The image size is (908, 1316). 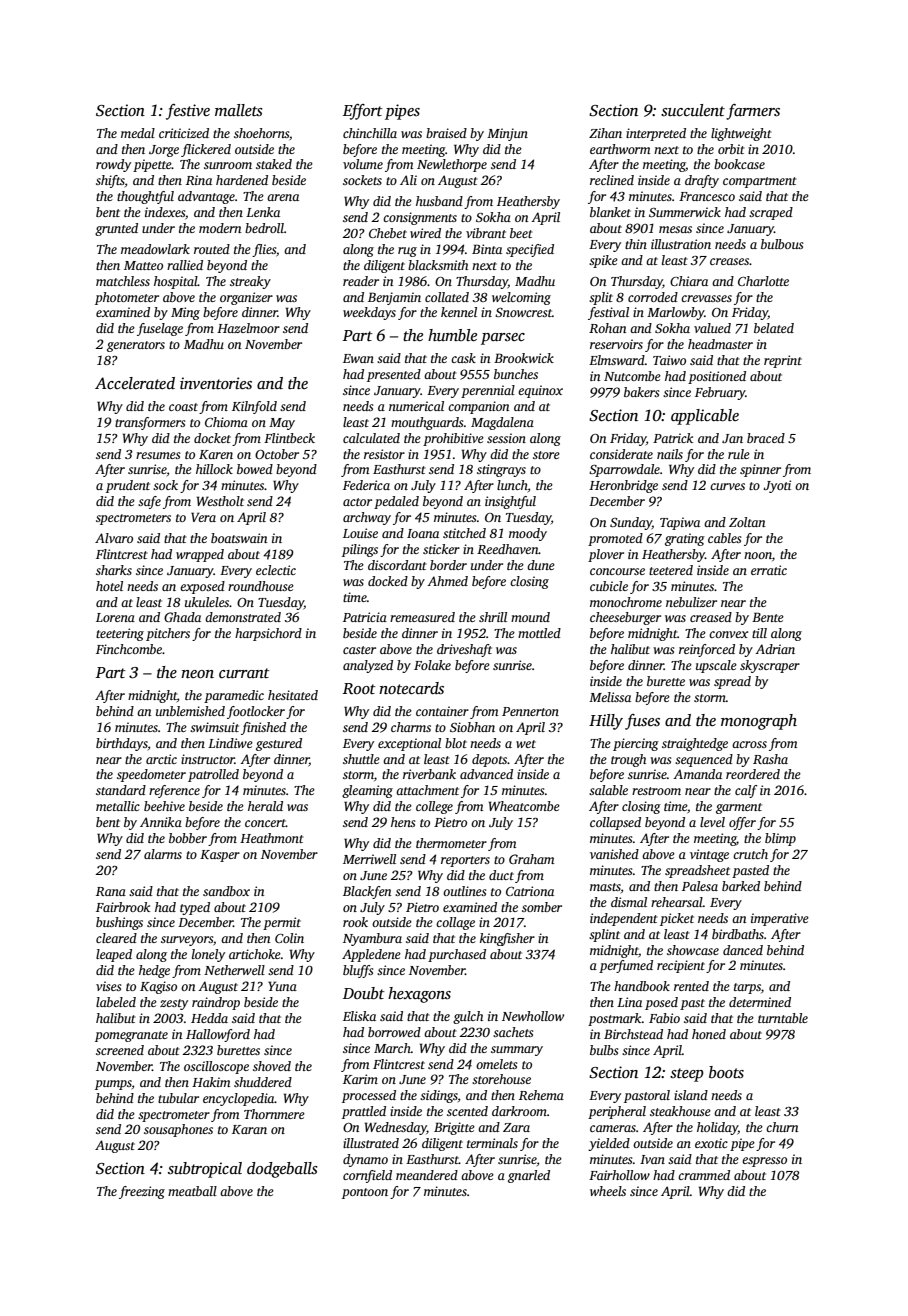 I want to click on docked, so click(x=388, y=581).
